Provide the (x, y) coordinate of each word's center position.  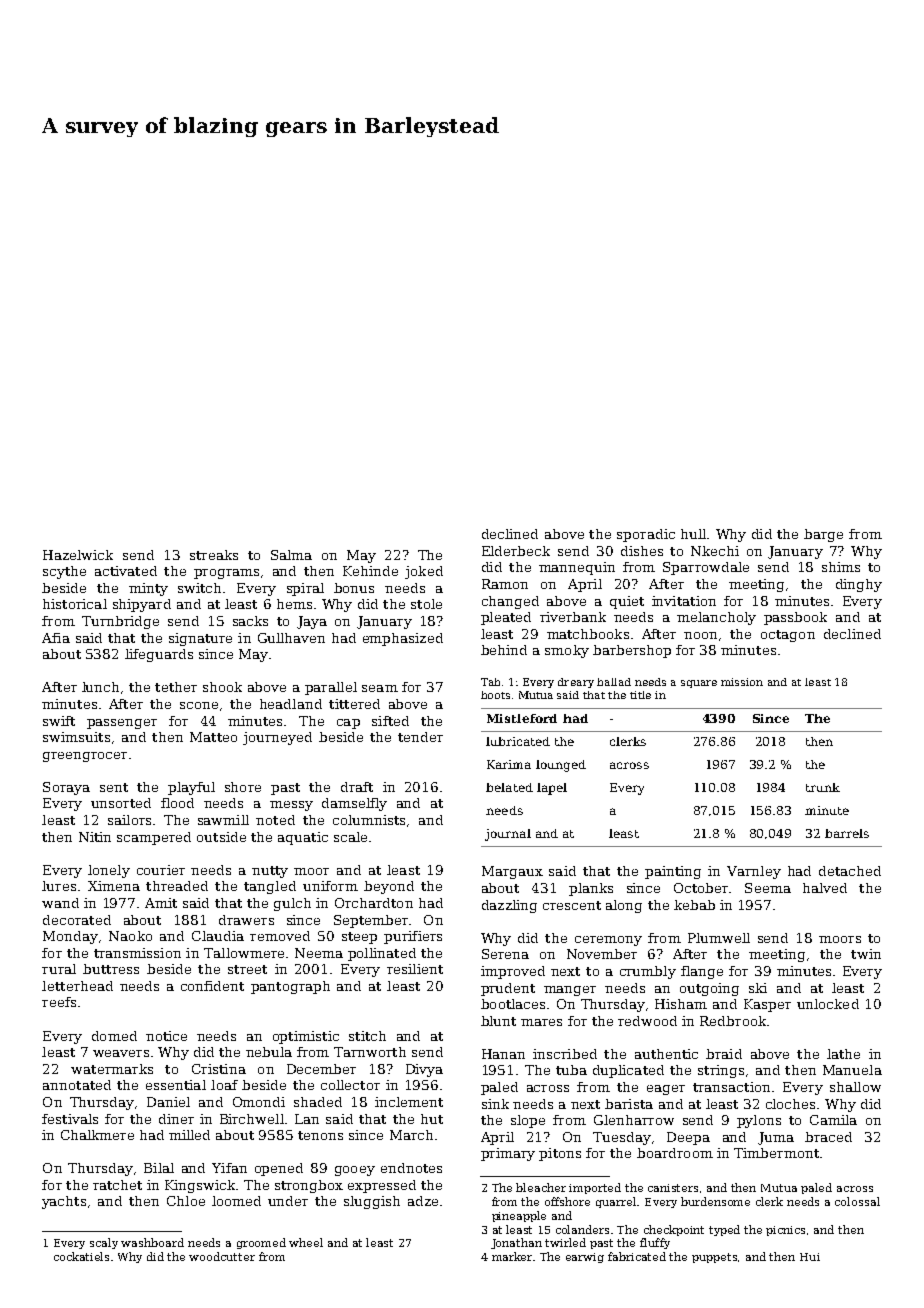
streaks (214, 555)
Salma (291, 555)
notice (166, 1036)
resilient (415, 969)
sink (495, 1104)
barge (823, 535)
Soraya (66, 788)
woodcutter (222, 1256)
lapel (552, 789)
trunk (823, 787)
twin (866, 954)
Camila (833, 1120)
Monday (70, 937)
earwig (585, 1258)
